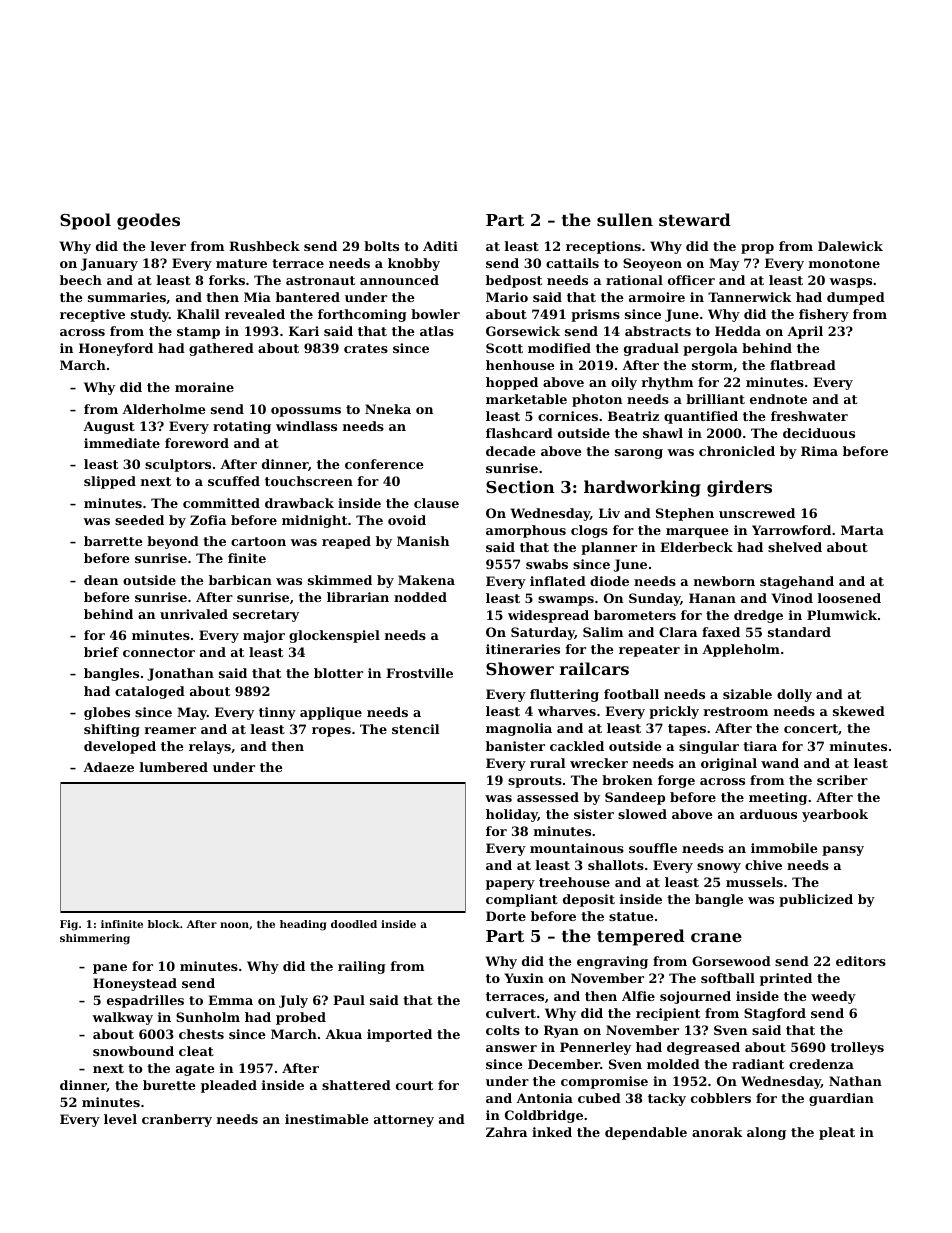 The image size is (952, 1233). Describe the element at coordinates (535, 782) in the page. I see `sprouts` at that location.
